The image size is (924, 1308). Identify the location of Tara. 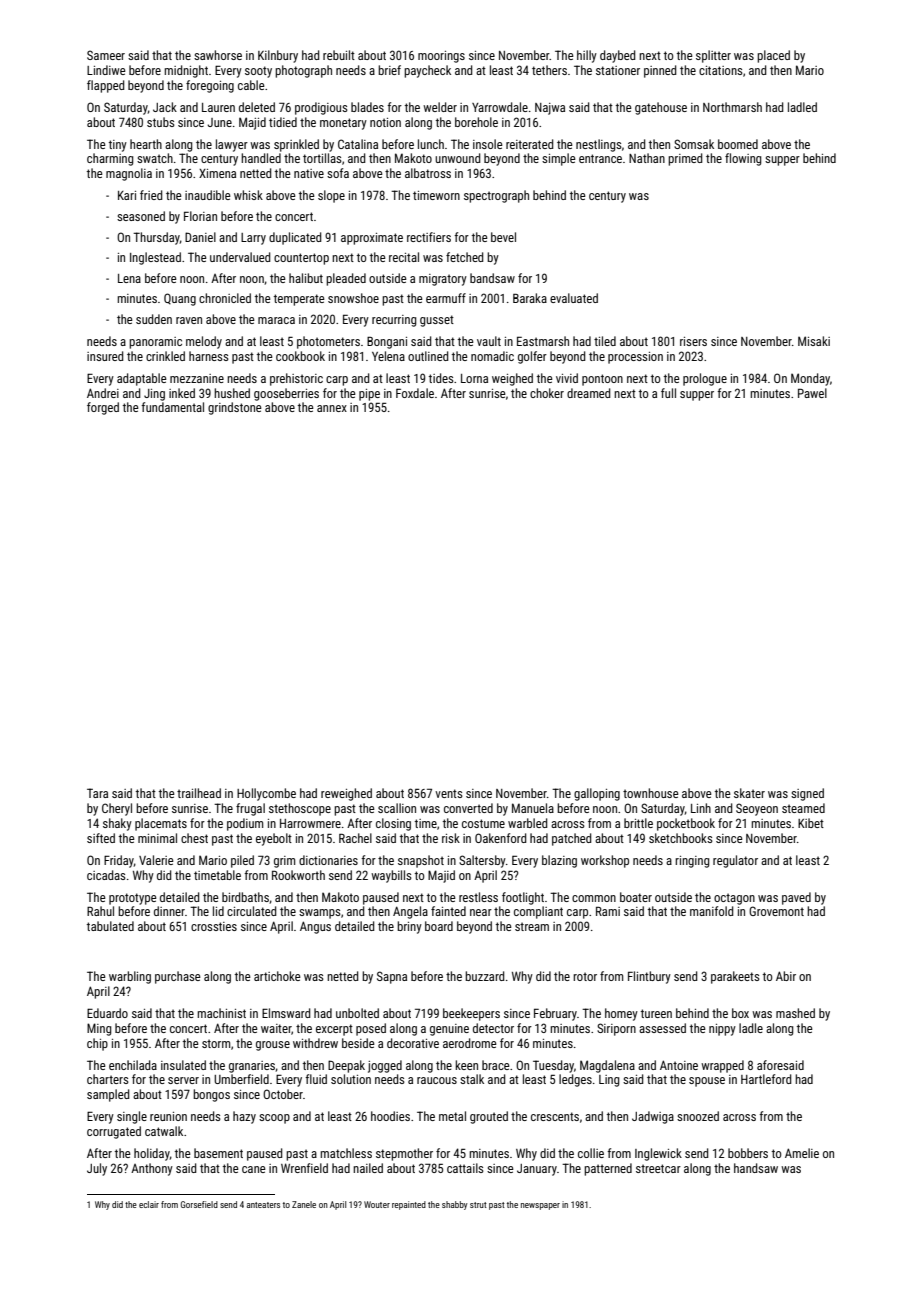
(97, 793).
